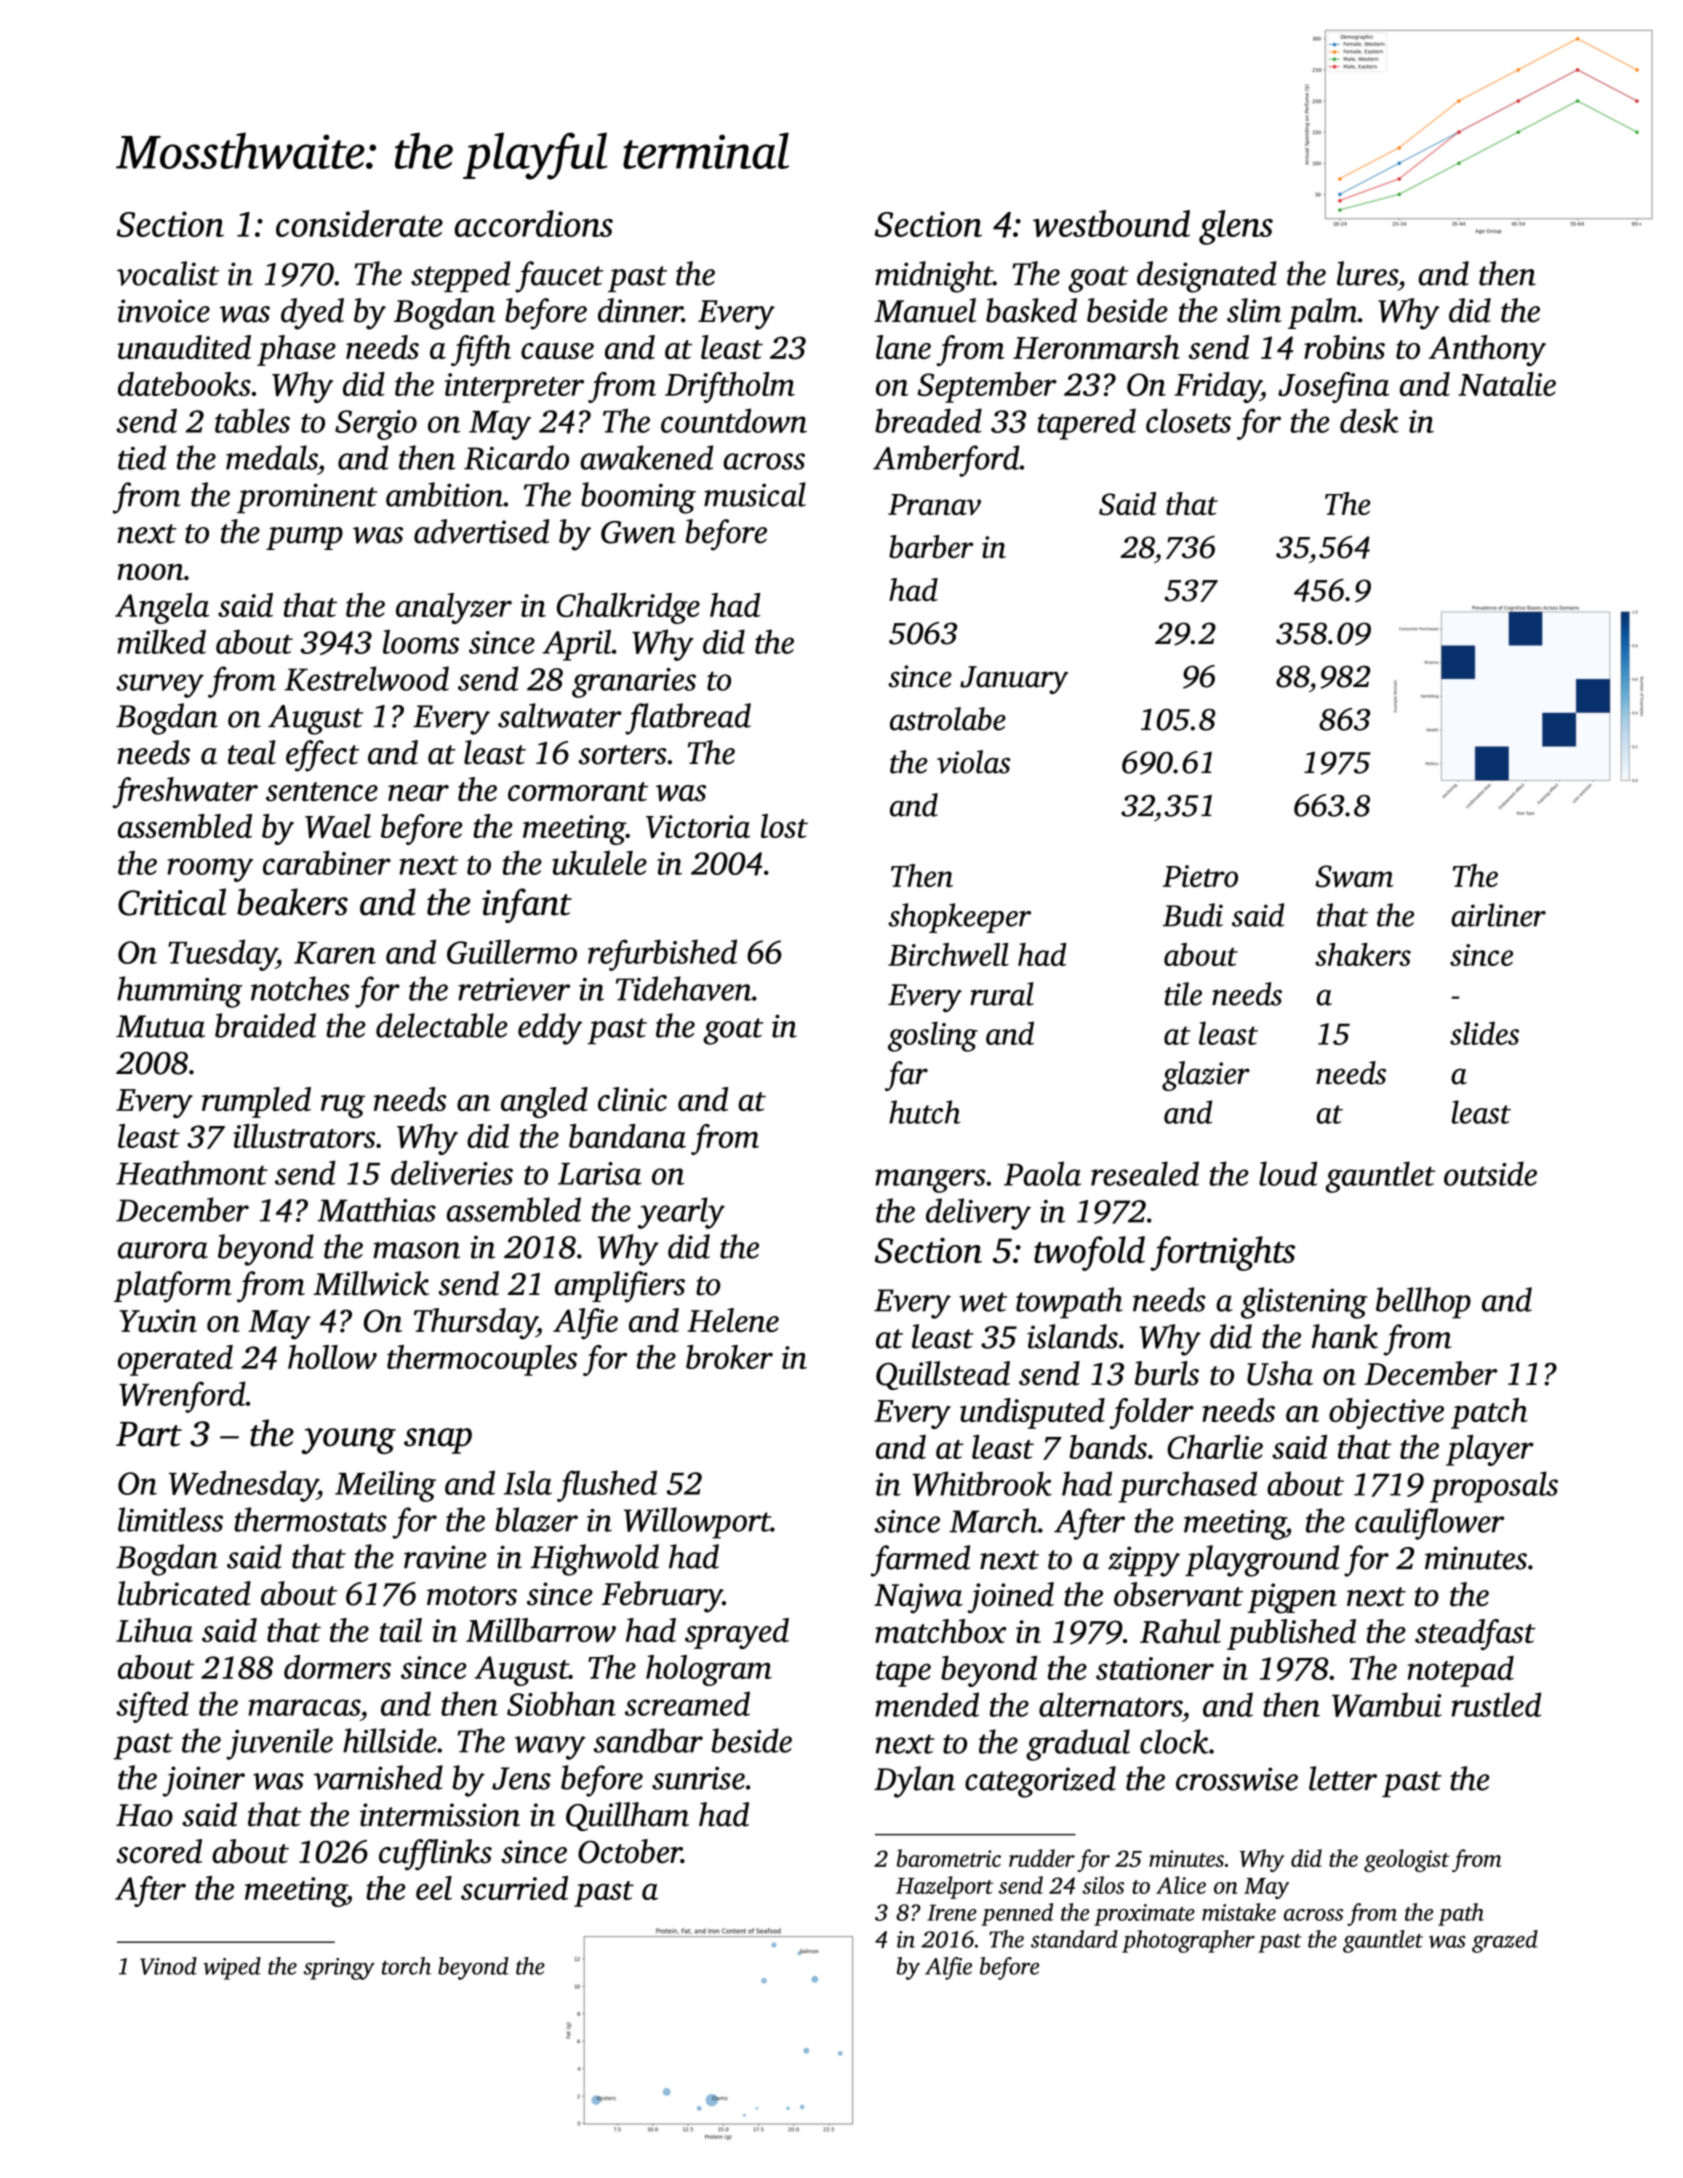 This screenshot has width=1683, height=2178. I want to click on ravine, so click(445, 1557).
